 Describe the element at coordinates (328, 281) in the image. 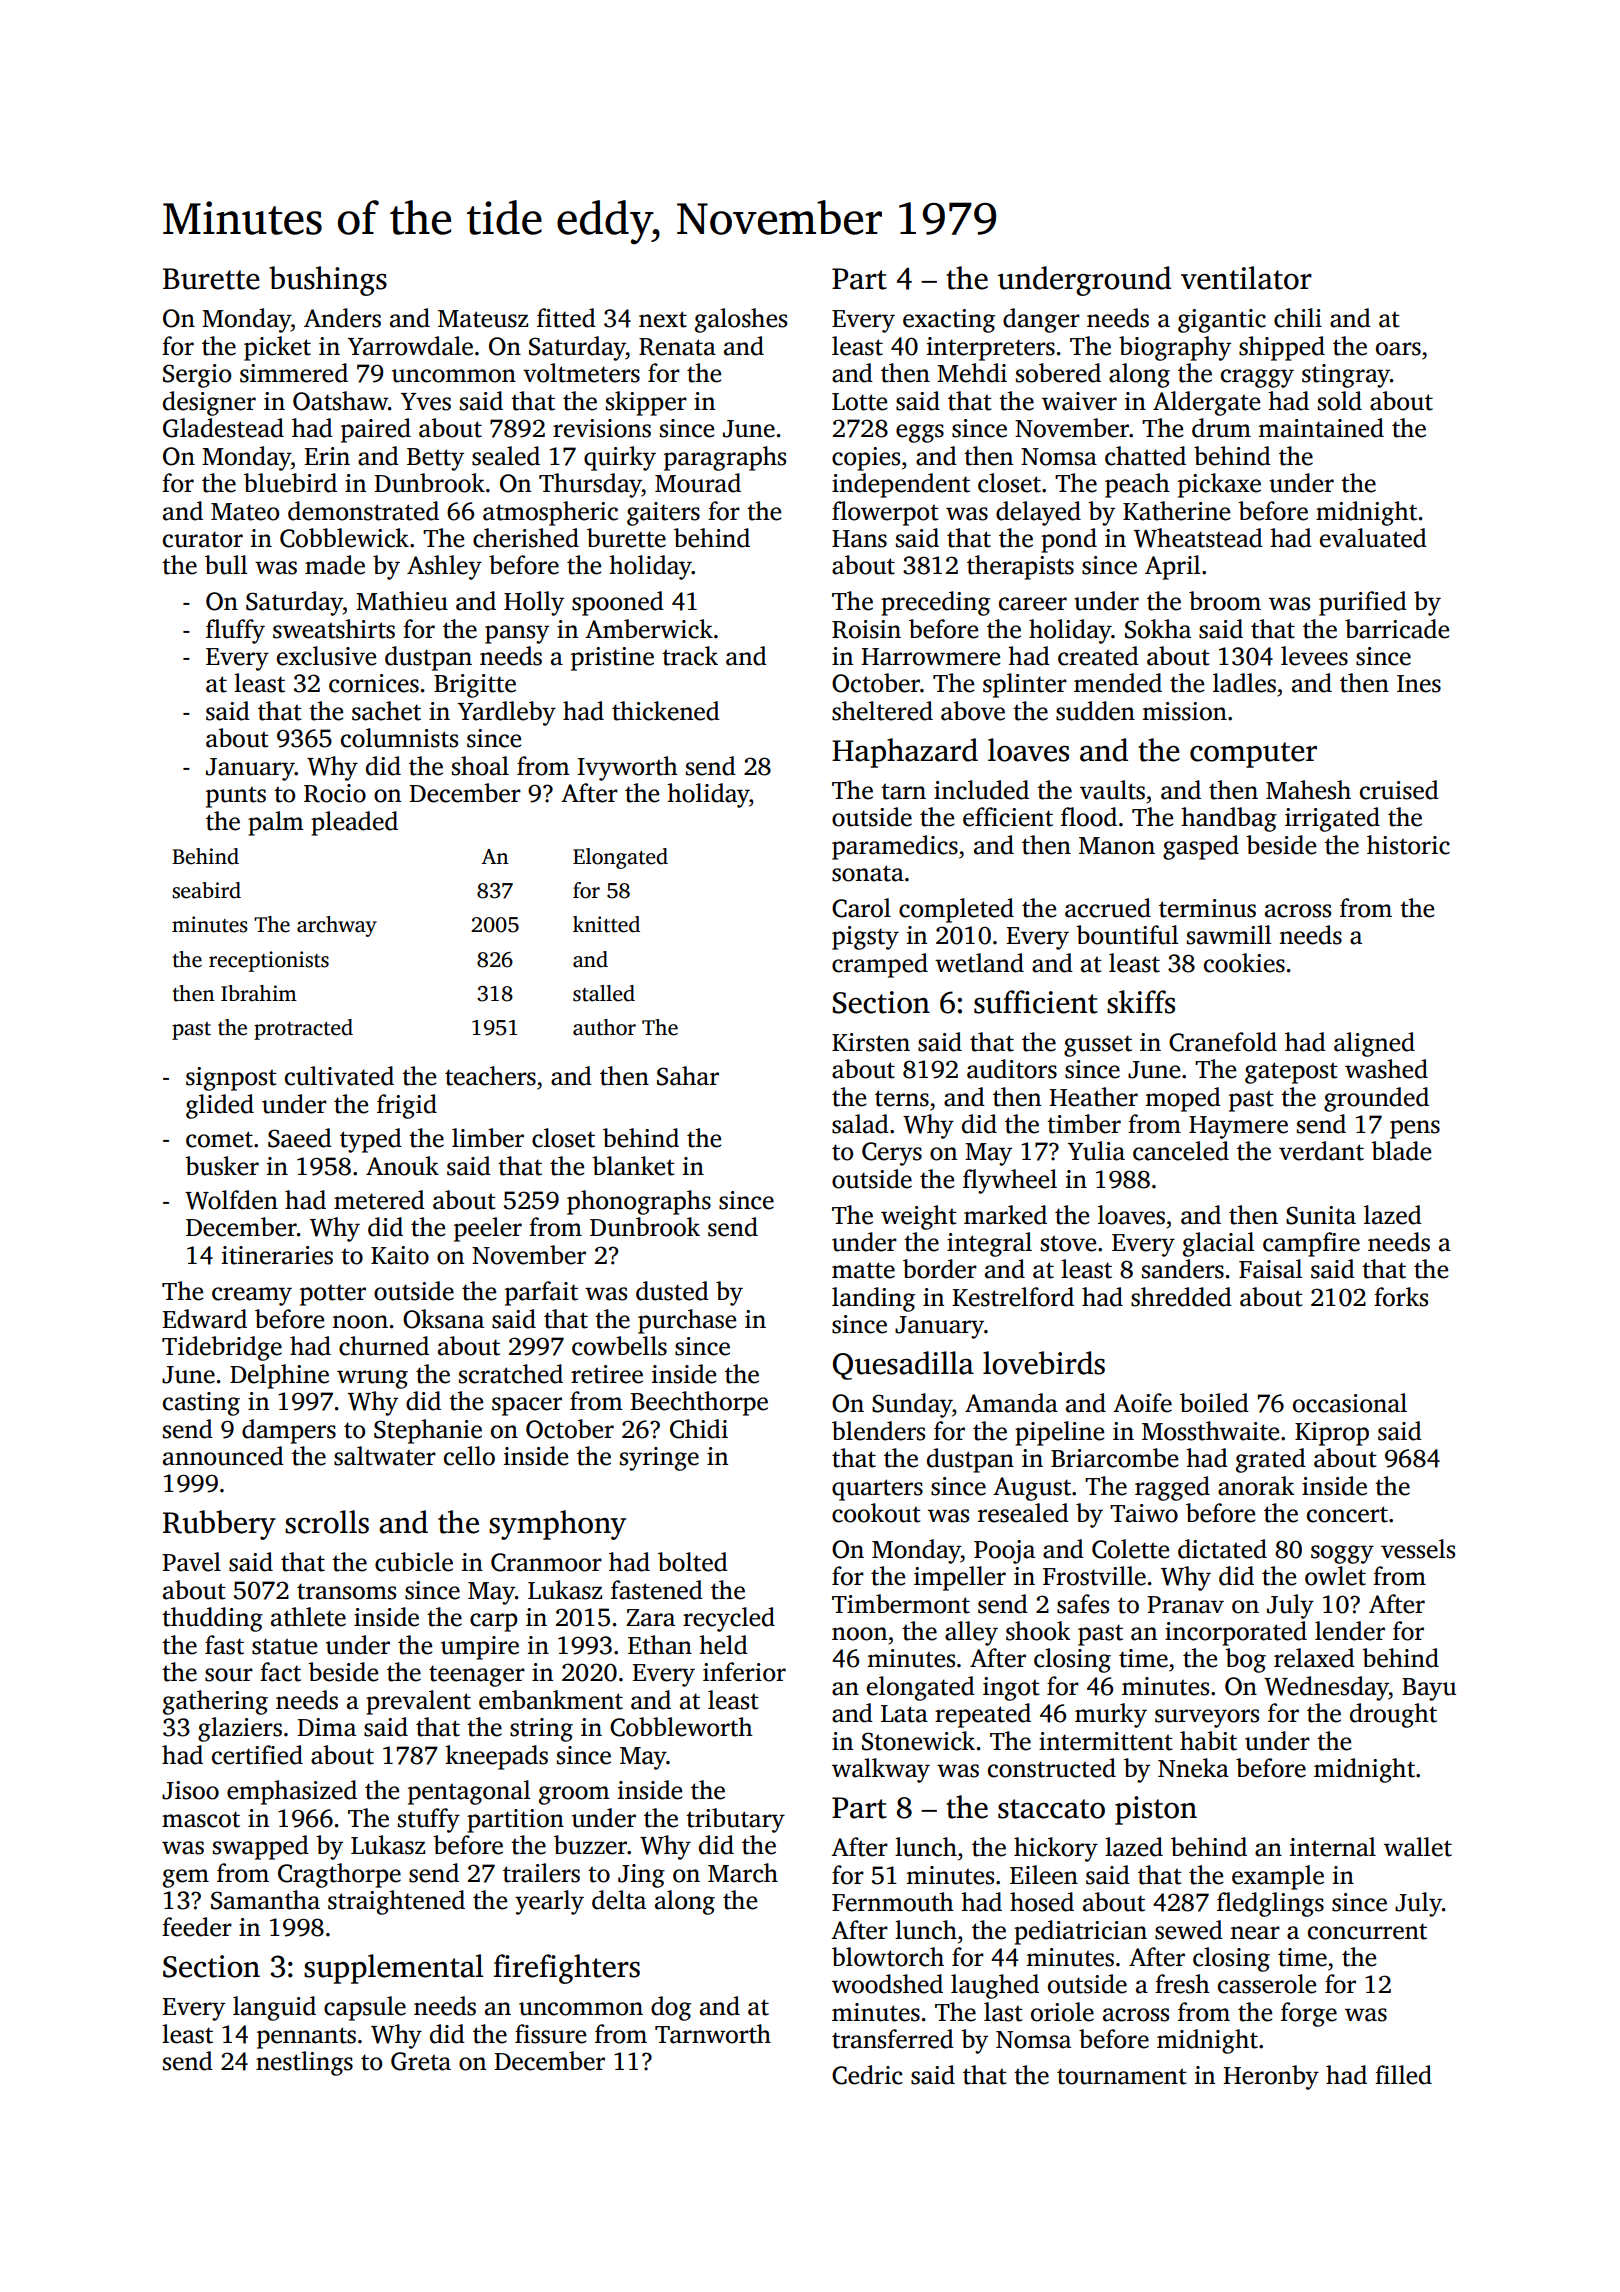

I see `bushings` at that location.
